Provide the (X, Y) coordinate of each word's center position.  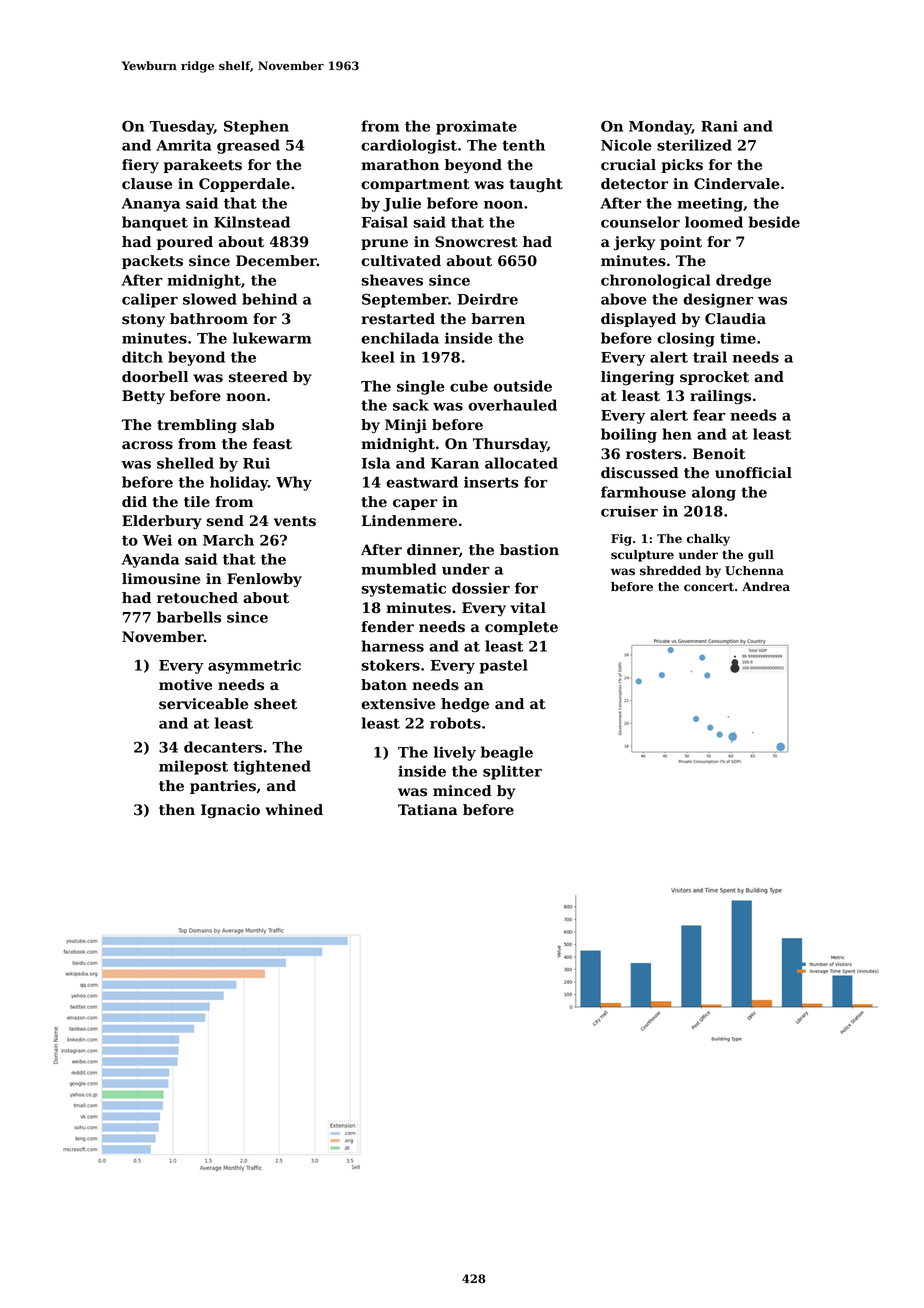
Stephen (256, 127)
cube (469, 386)
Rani (719, 126)
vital (528, 608)
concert (709, 587)
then (177, 810)
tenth (523, 145)
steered (258, 377)
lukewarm (272, 338)
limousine (161, 579)
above (624, 299)
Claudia (735, 319)
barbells (189, 617)
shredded (670, 571)
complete (521, 628)
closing (686, 339)
